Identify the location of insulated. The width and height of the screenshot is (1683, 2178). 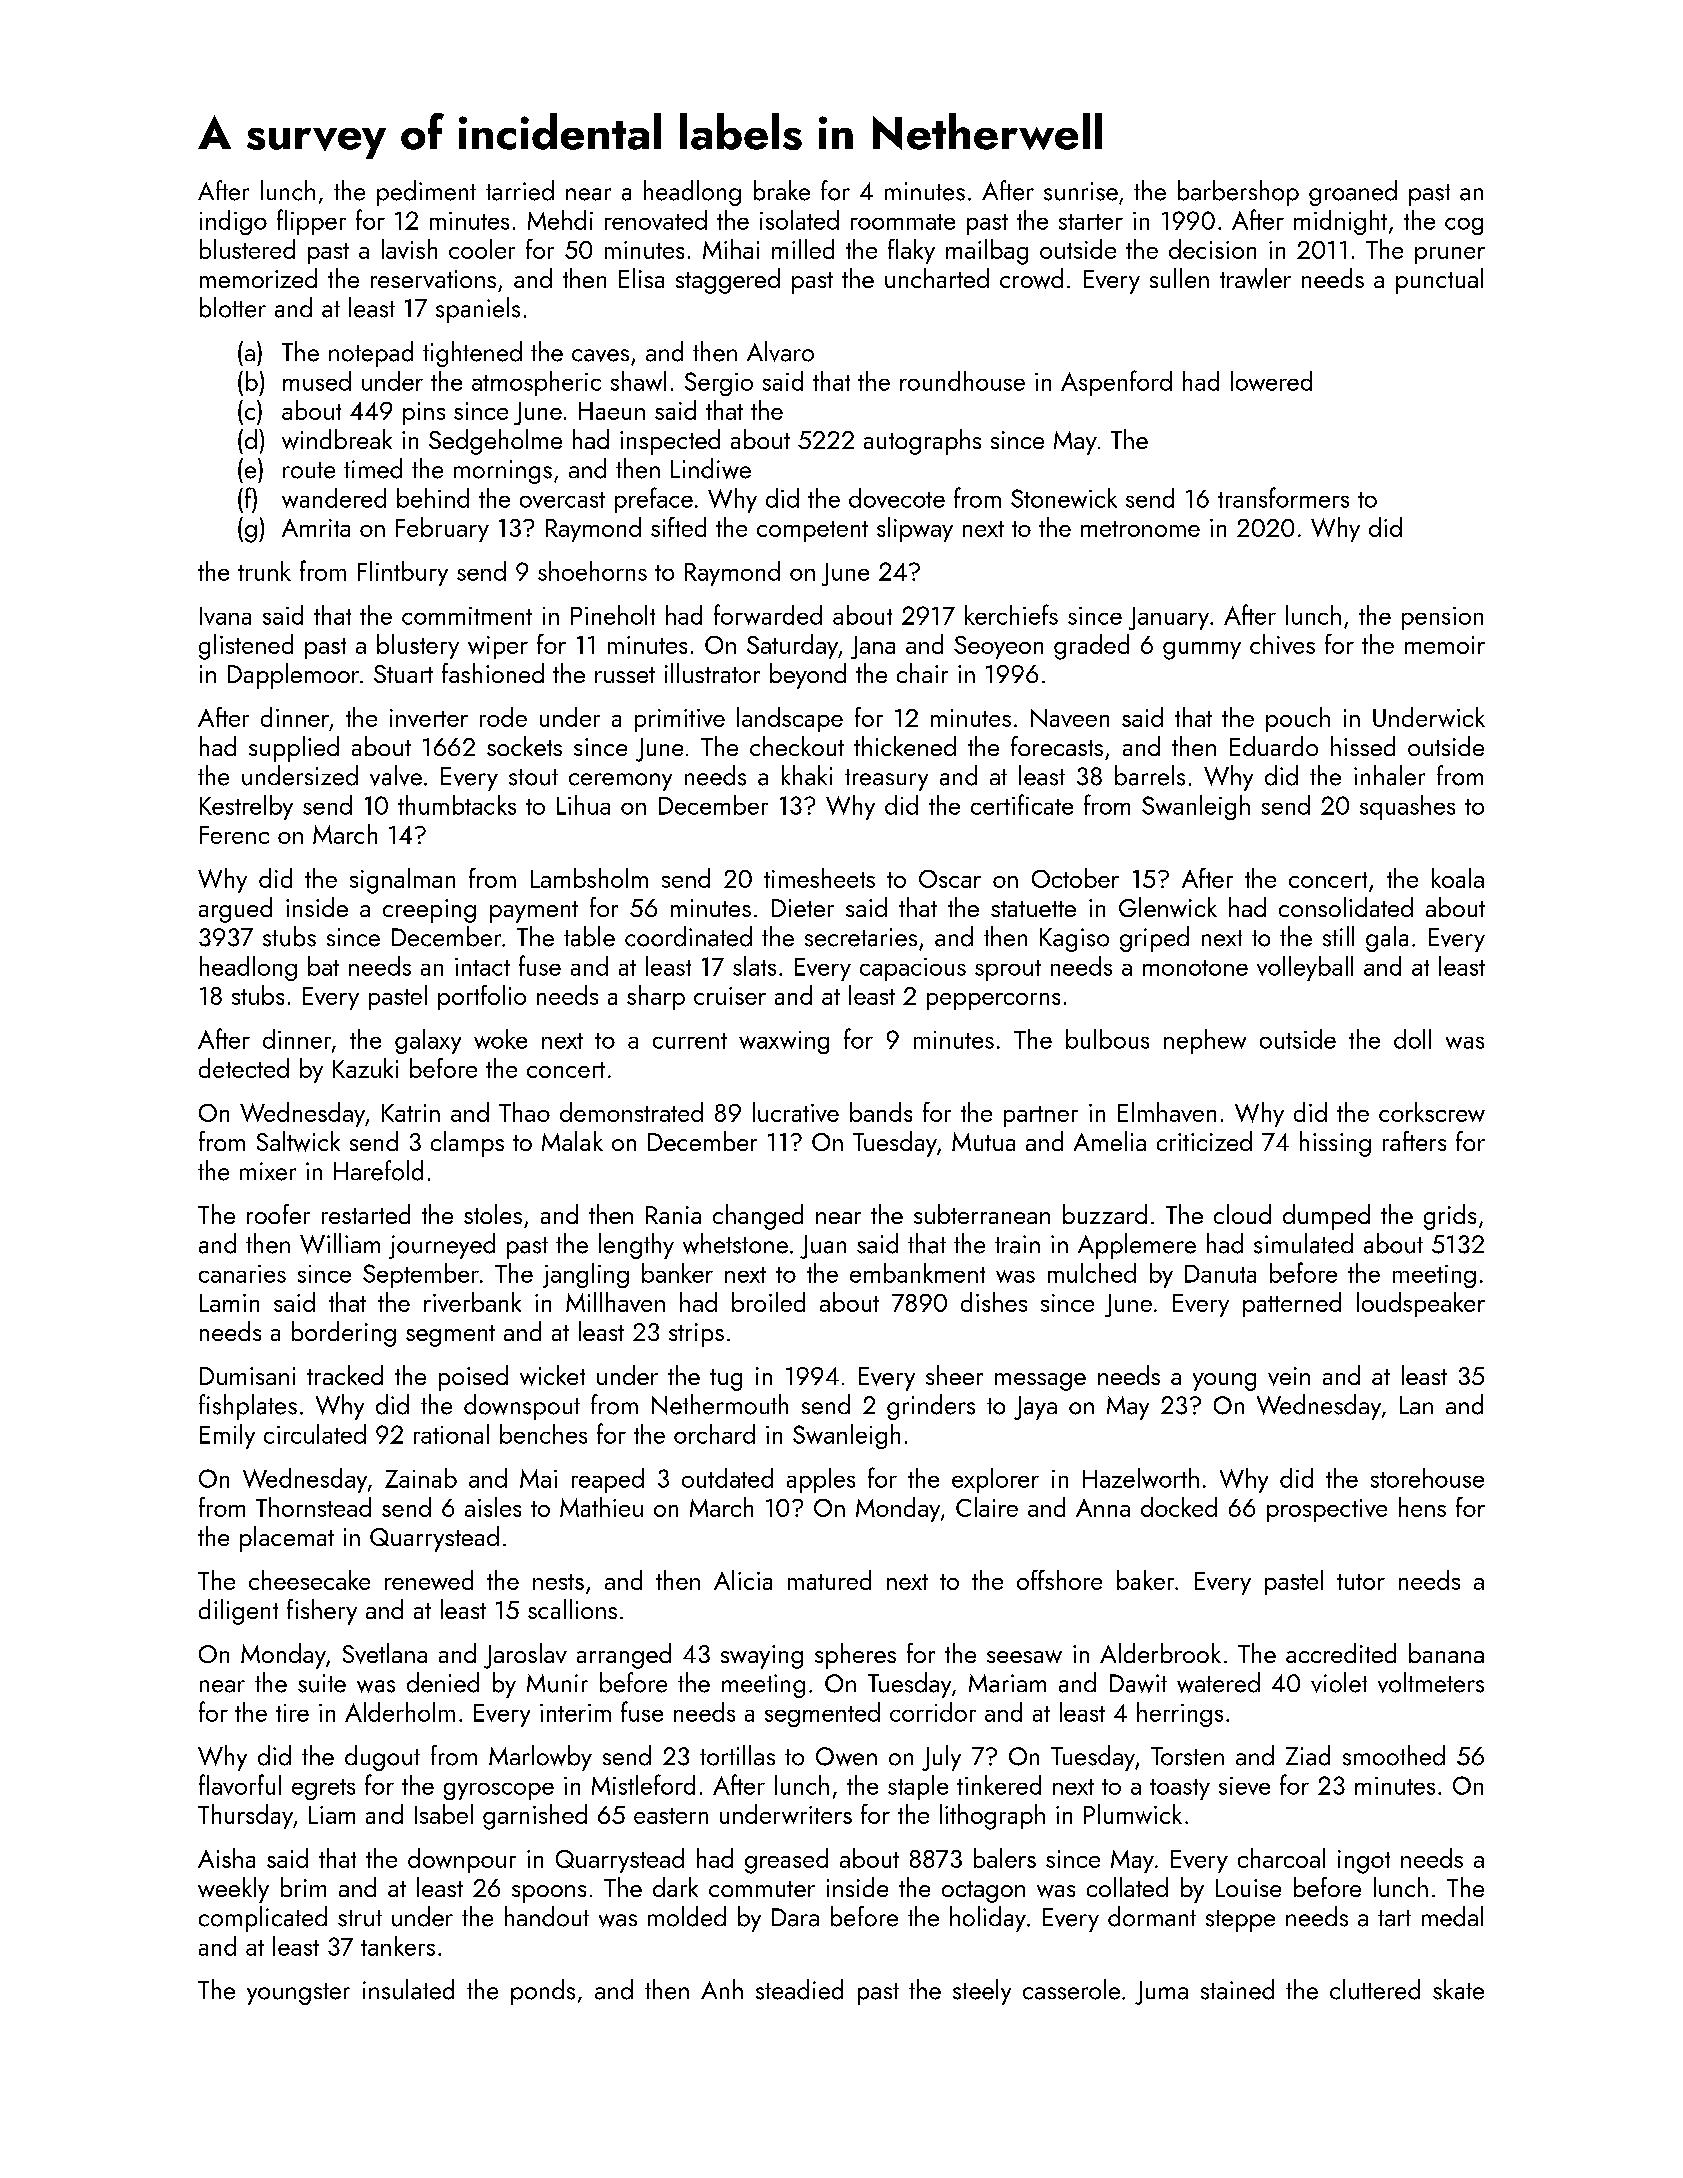
(408, 1989).
